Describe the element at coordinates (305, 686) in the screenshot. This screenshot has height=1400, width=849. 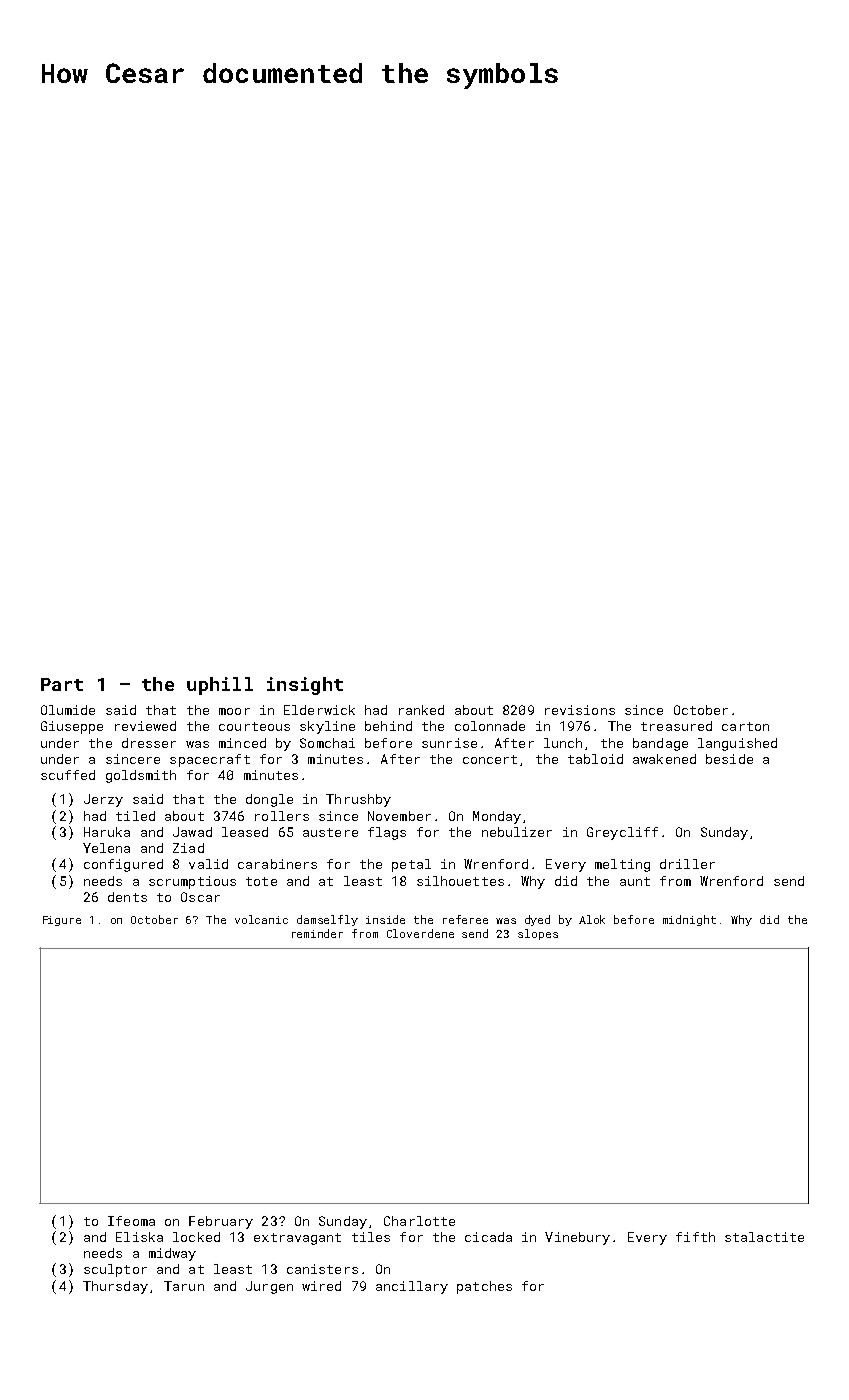
I see `insight` at that location.
